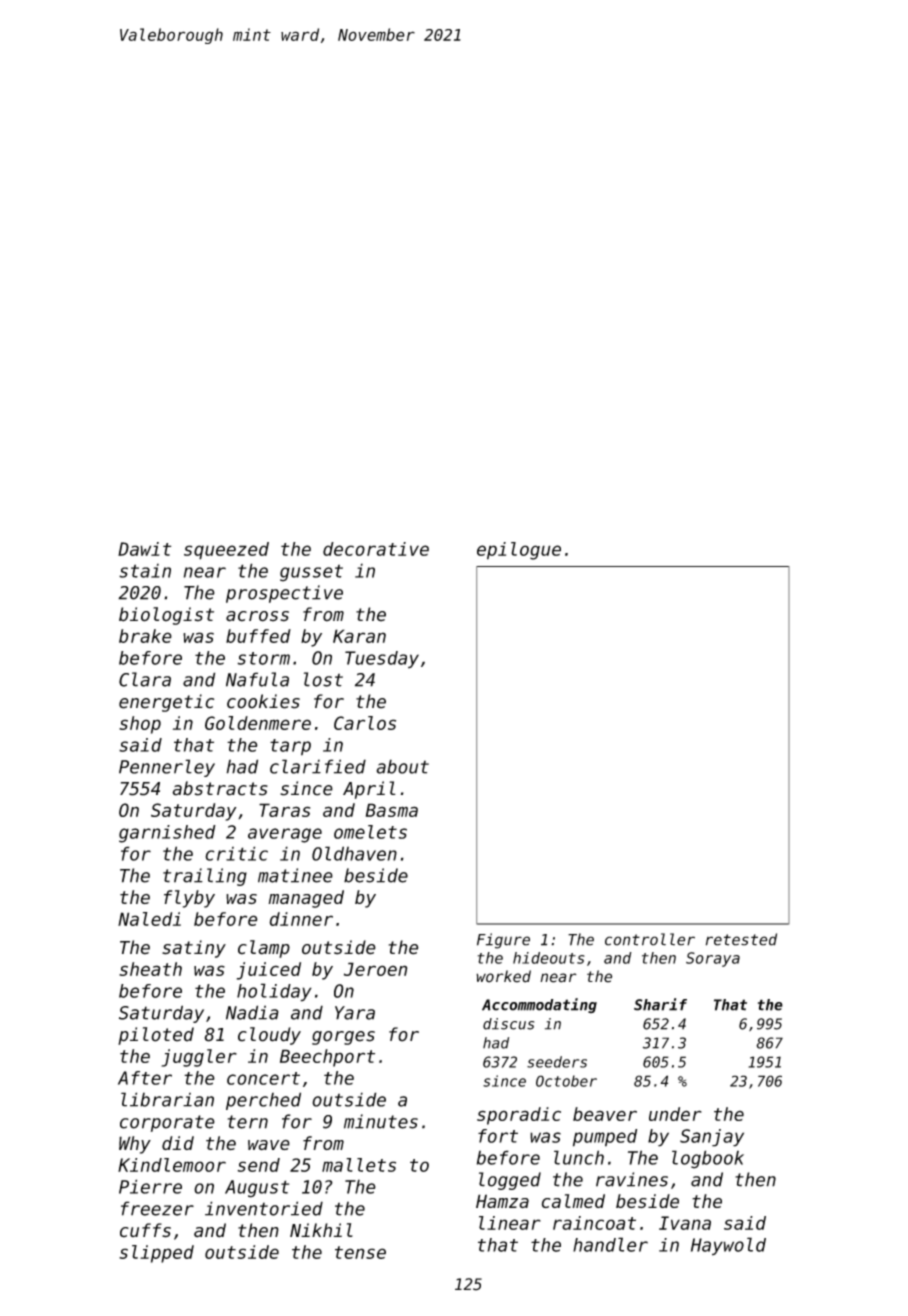 The height and width of the document is (1316, 908). What do you see at coordinates (519, 551) in the document?
I see `epilogue` at bounding box center [519, 551].
